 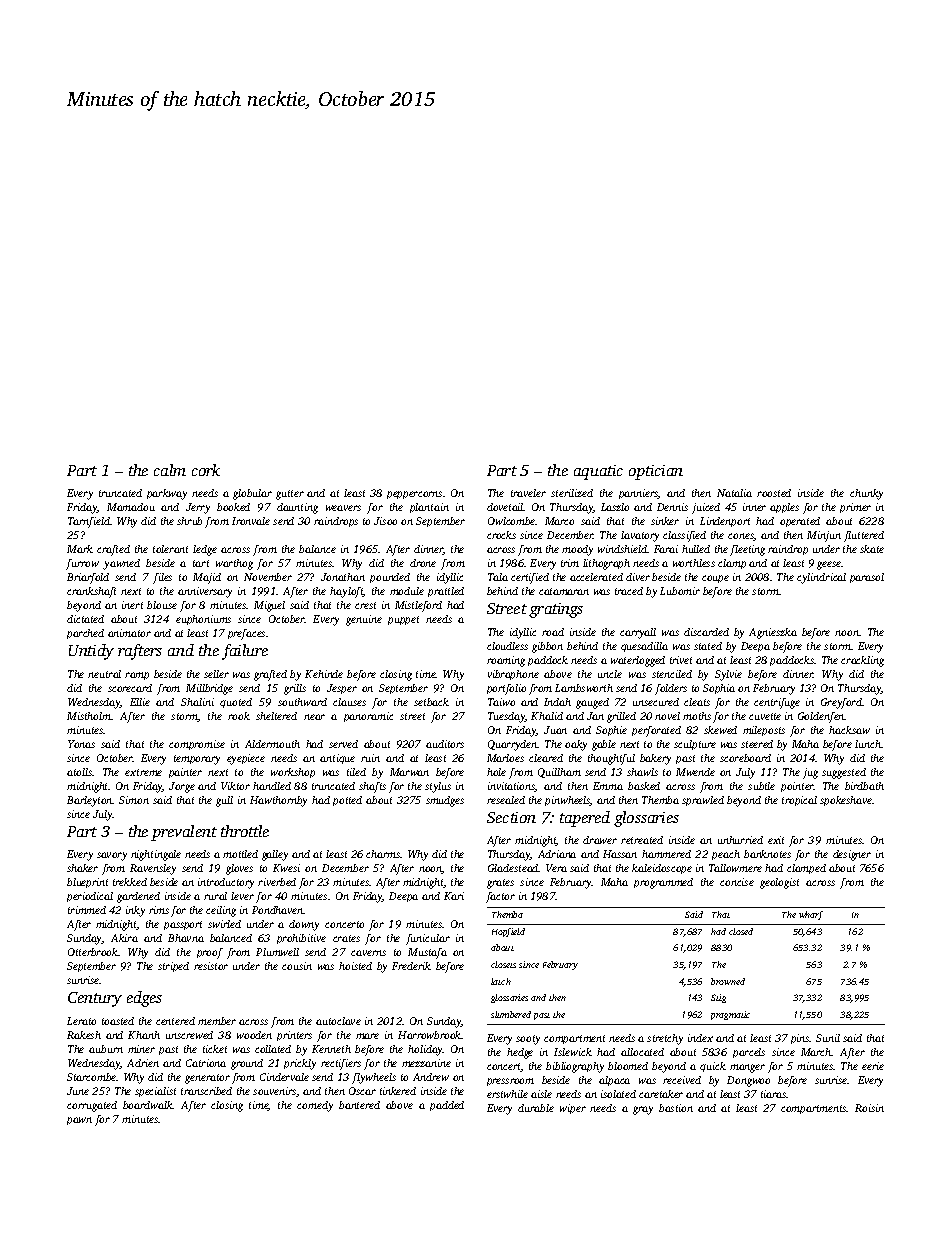 What do you see at coordinates (431, 702) in the screenshot?
I see `setback` at bounding box center [431, 702].
